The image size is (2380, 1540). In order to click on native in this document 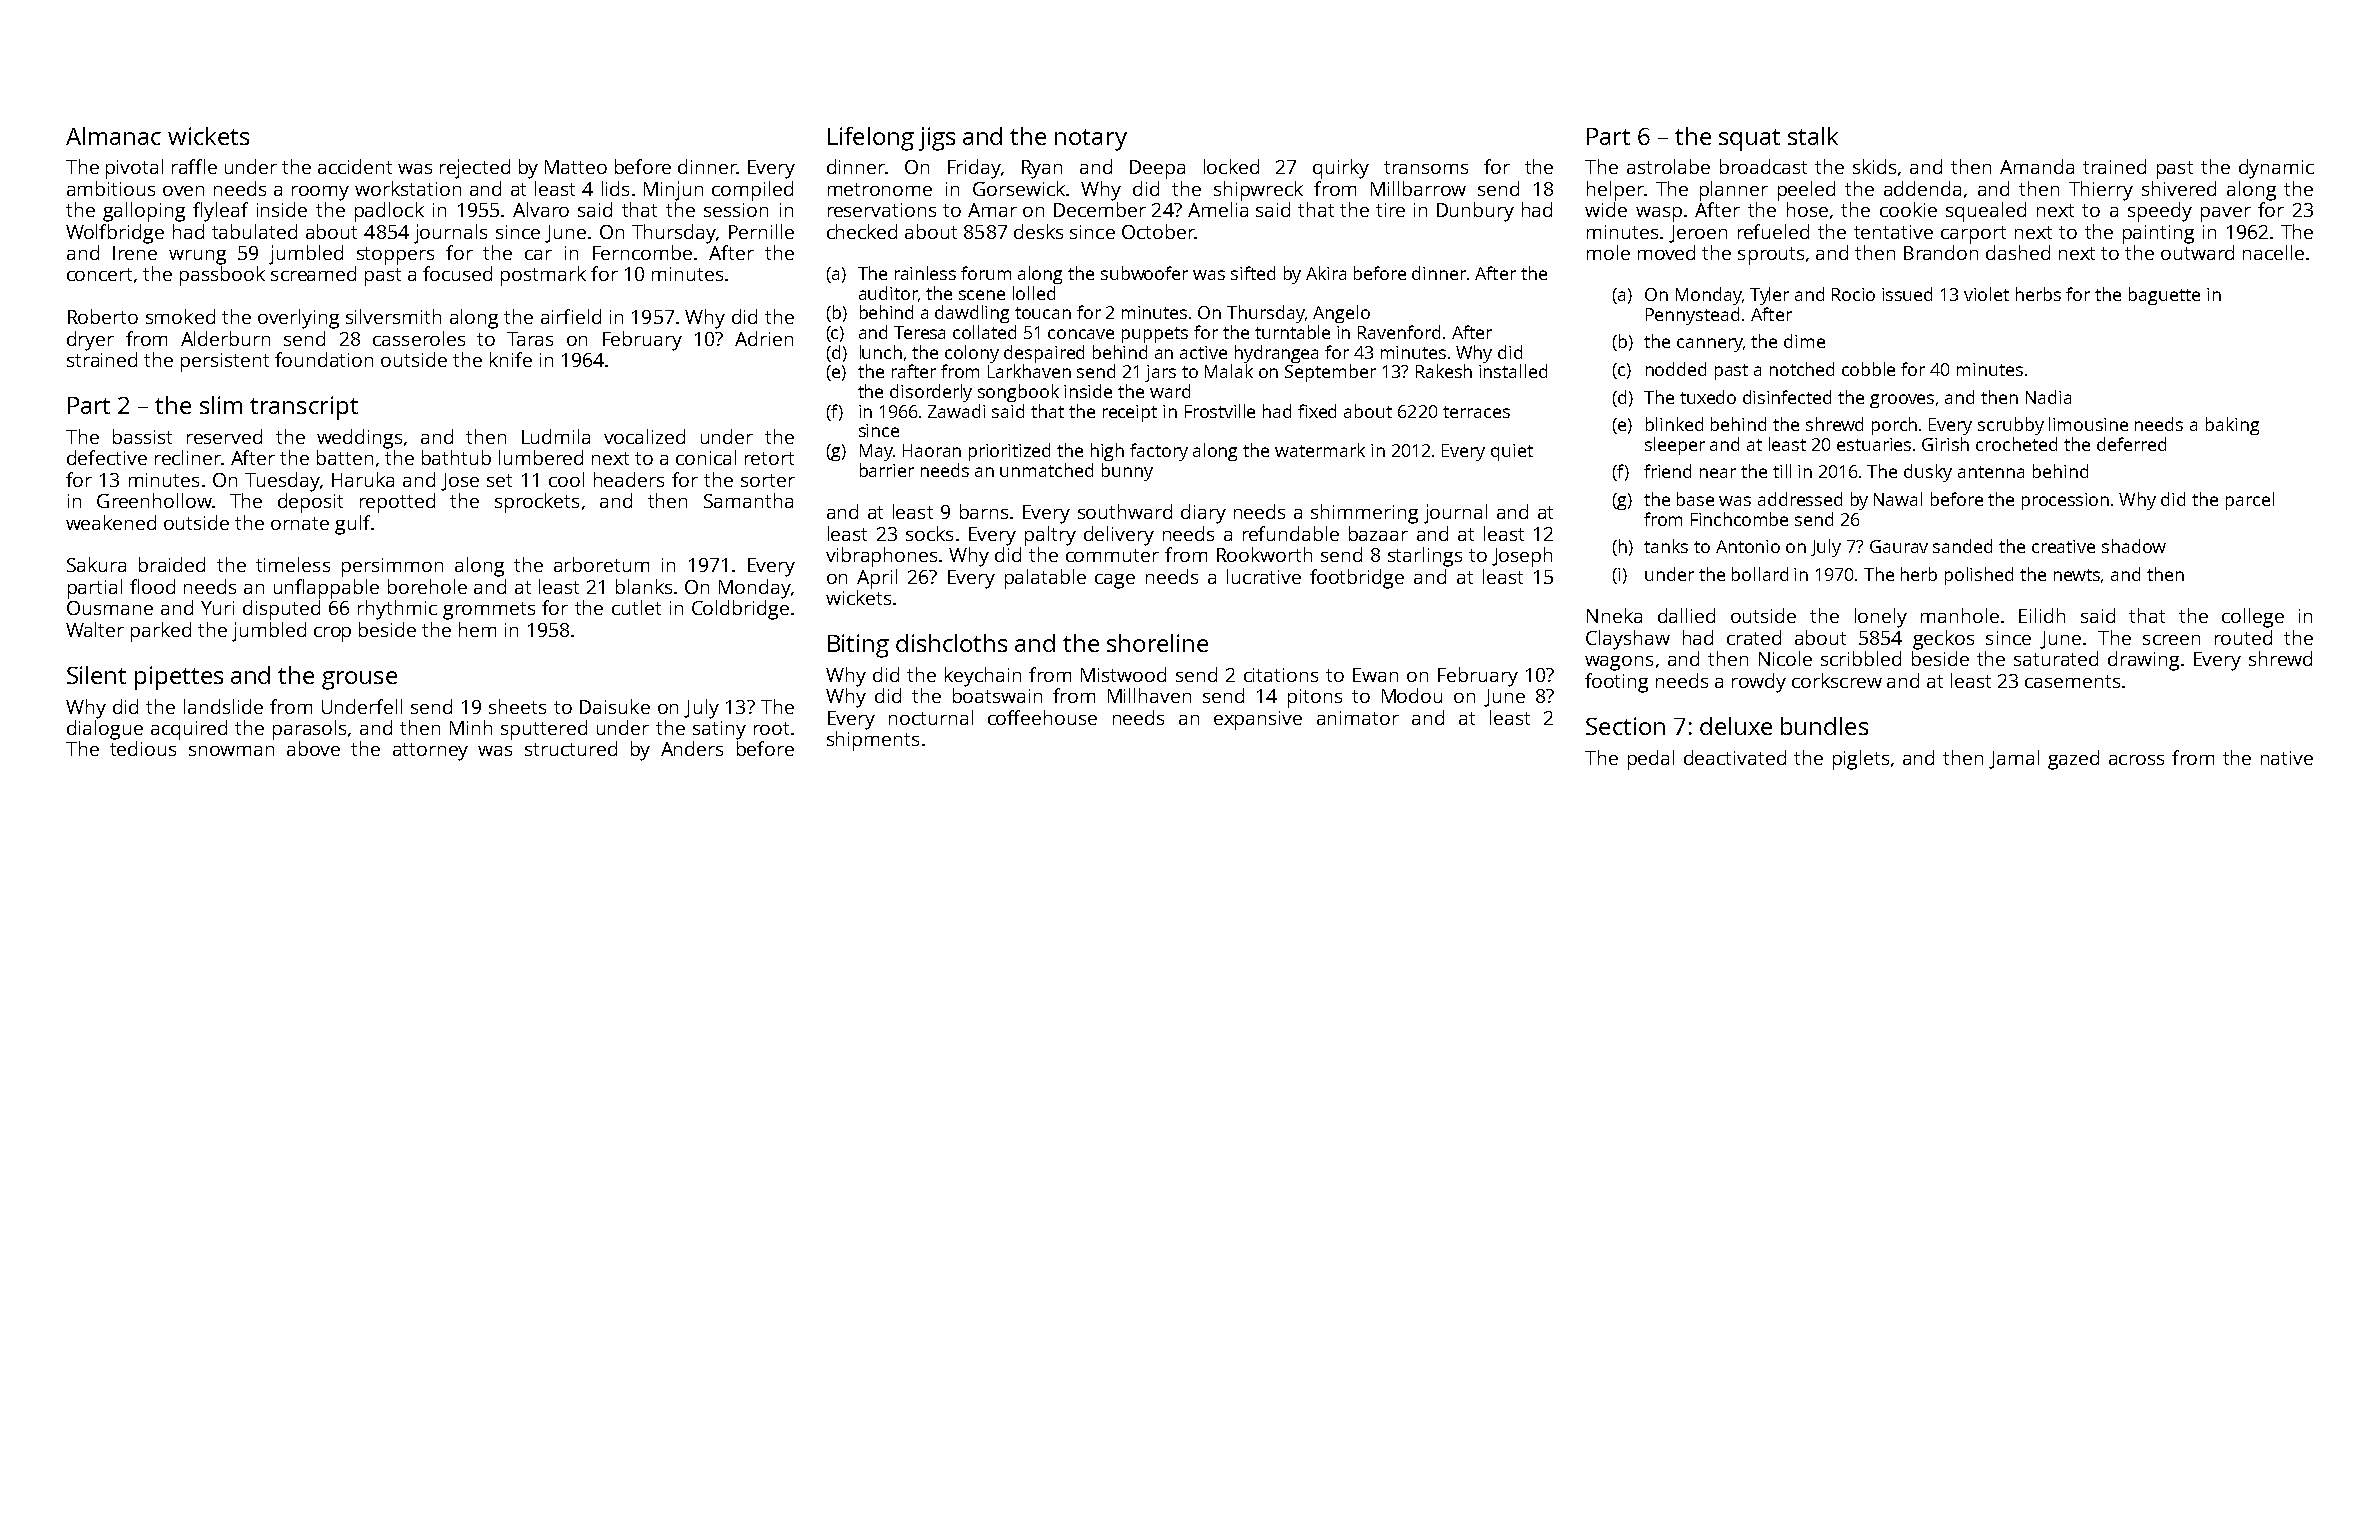, I will do `click(2287, 758)`.
